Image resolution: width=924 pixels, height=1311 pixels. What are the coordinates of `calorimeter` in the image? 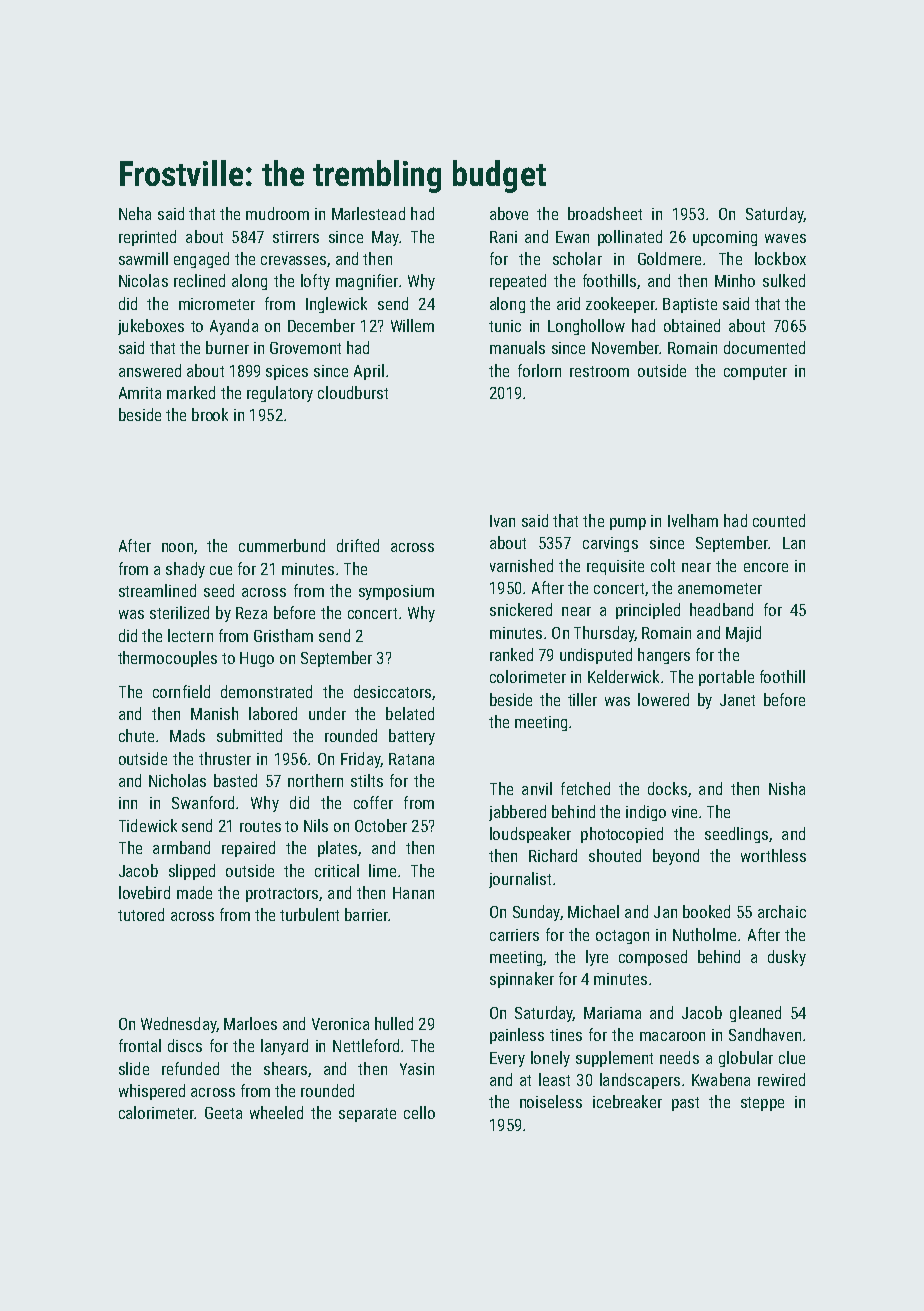 It's located at (156, 1112).
